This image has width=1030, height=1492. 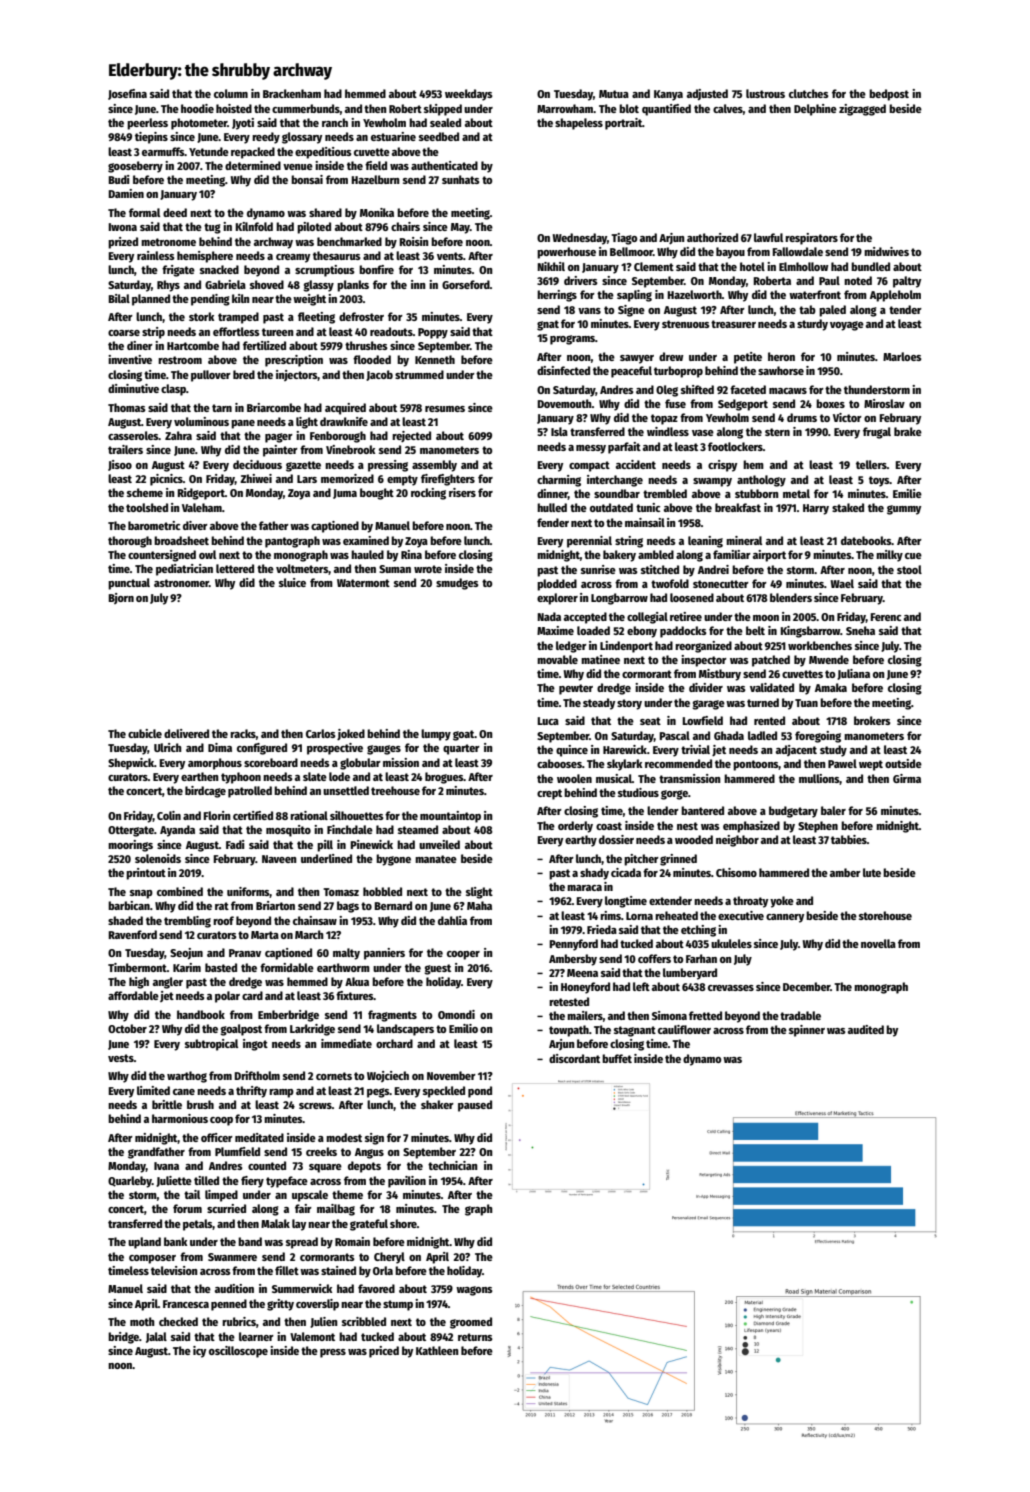 What do you see at coordinates (626, 872) in the image?
I see `cicada` at bounding box center [626, 872].
